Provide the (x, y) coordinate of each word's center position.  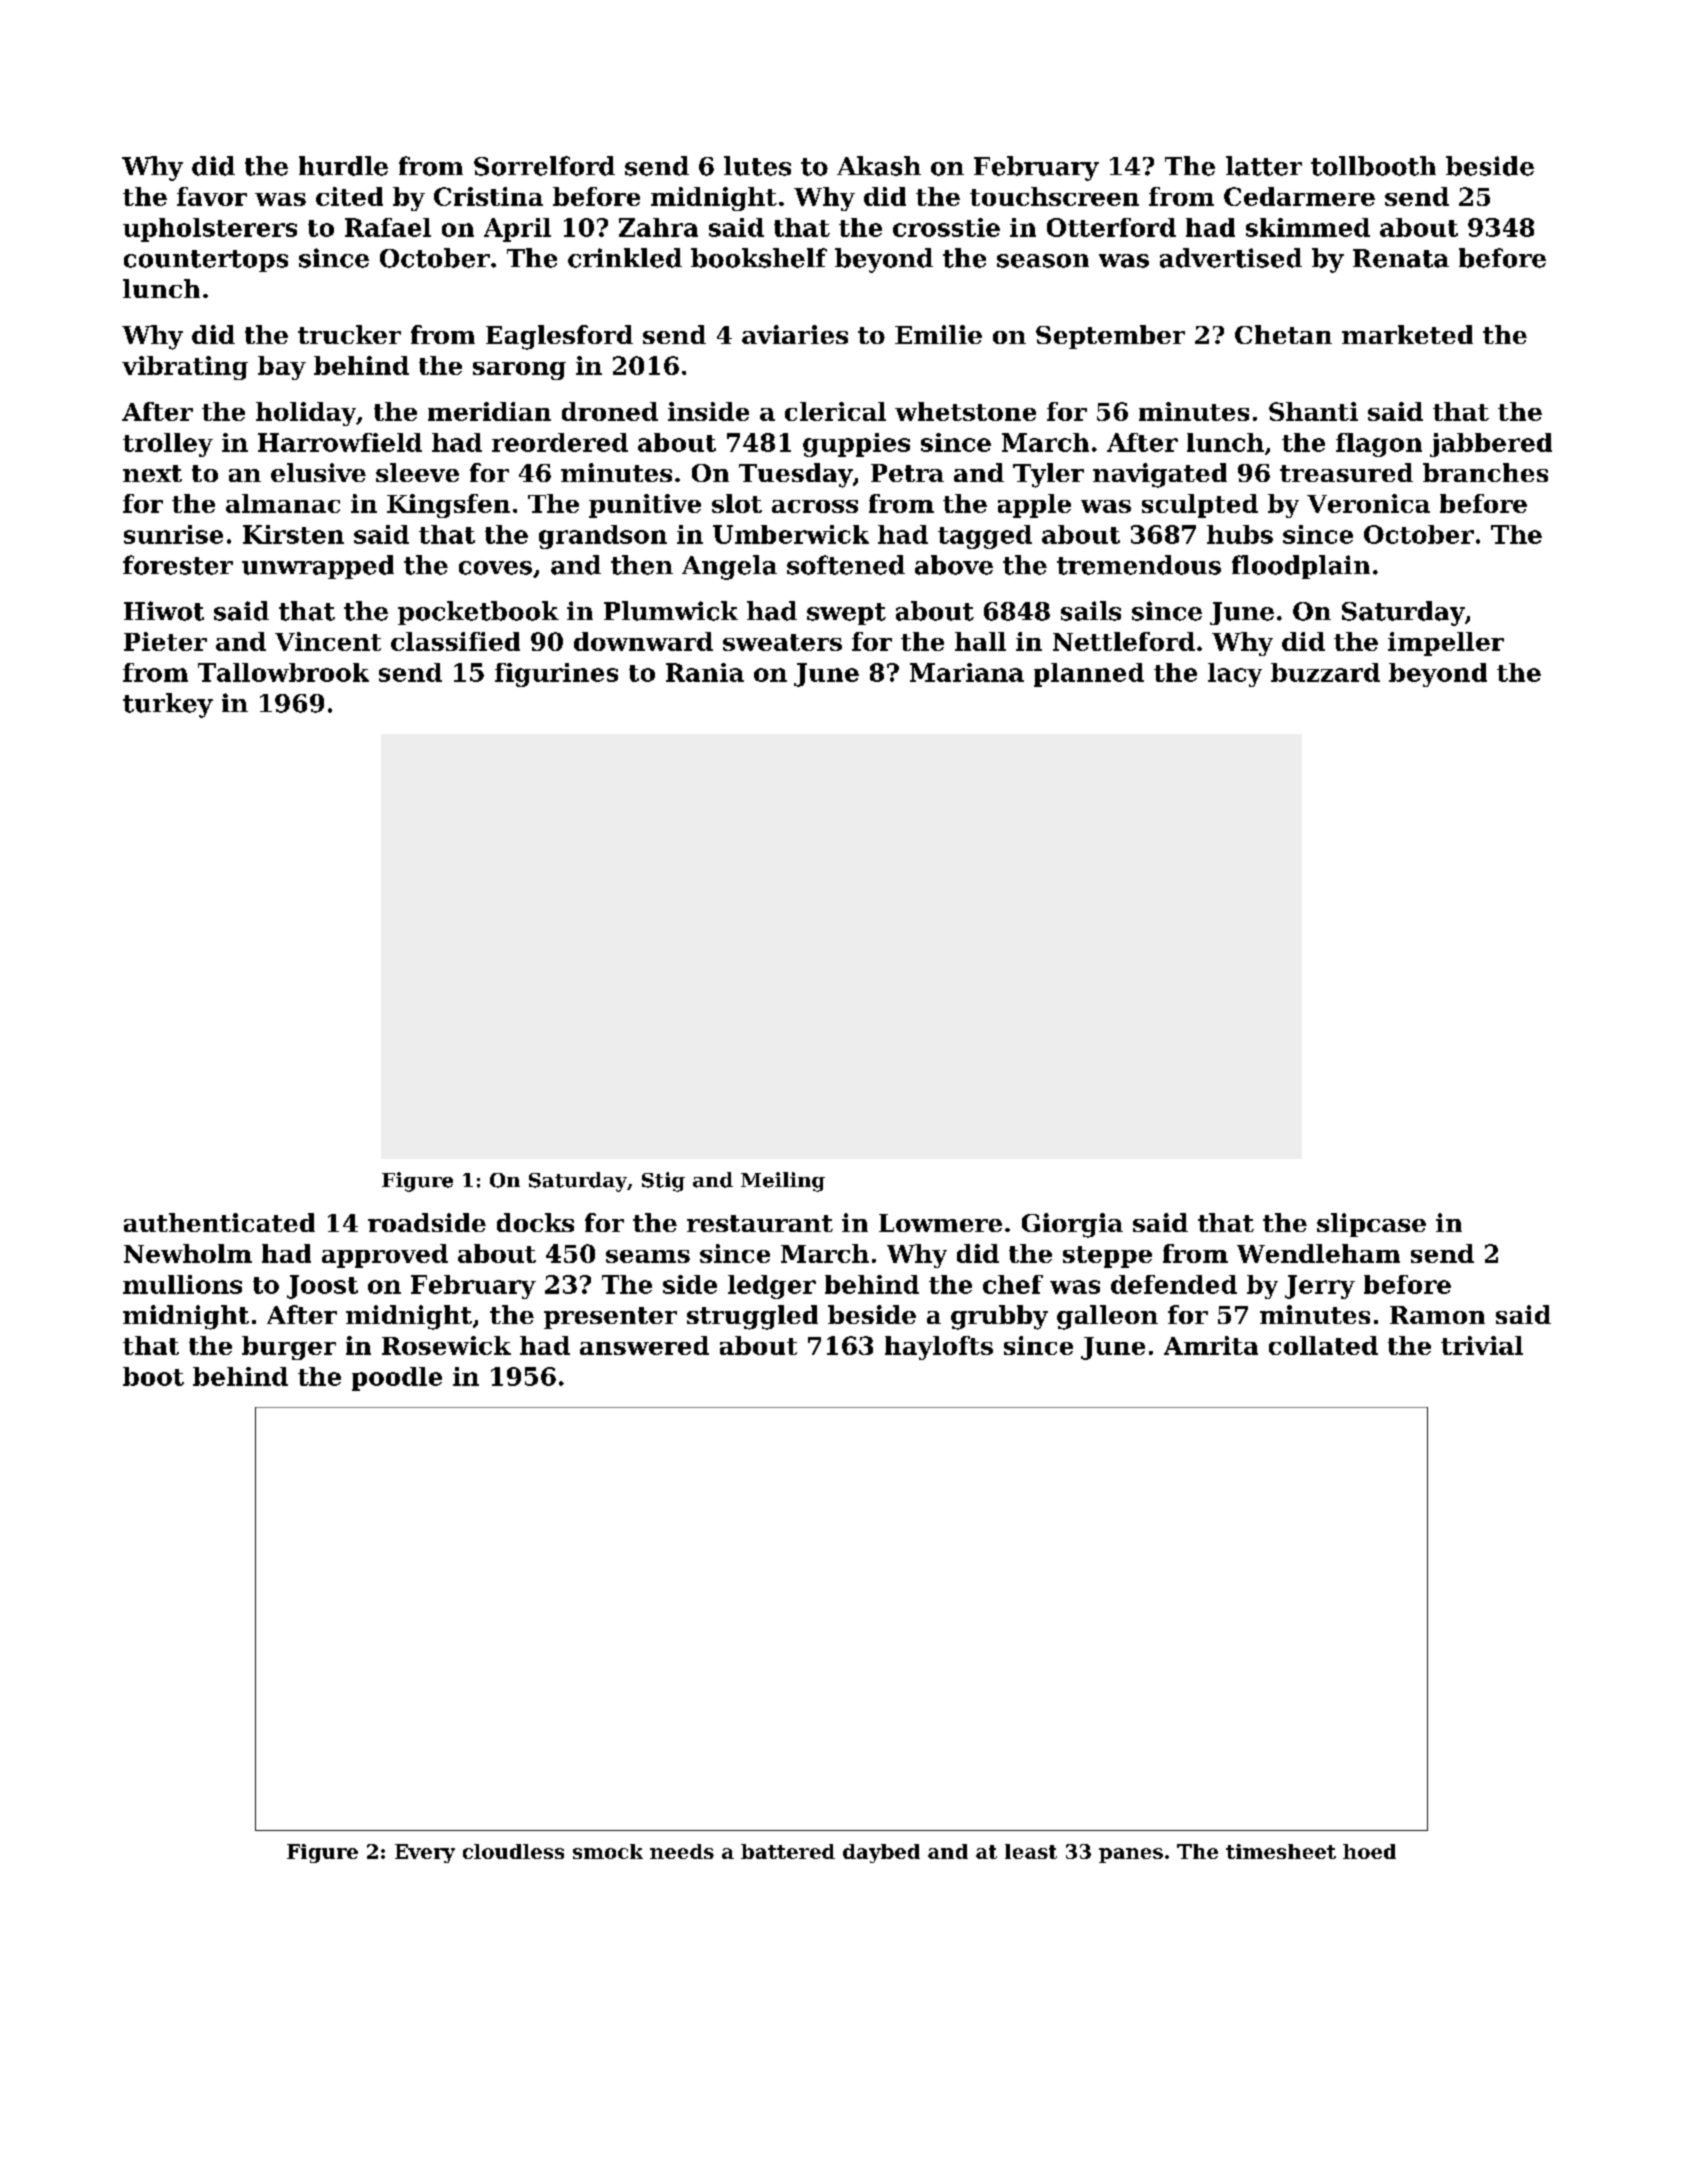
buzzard (1325, 672)
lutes (757, 166)
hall (980, 641)
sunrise (173, 534)
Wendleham (1318, 1253)
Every (425, 1853)
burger (289, 1348)
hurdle (343, 166)
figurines (556, 675)
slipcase (1371, 1225)
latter (1264, 166)
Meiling (783, 1182)
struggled (752, 1317)
